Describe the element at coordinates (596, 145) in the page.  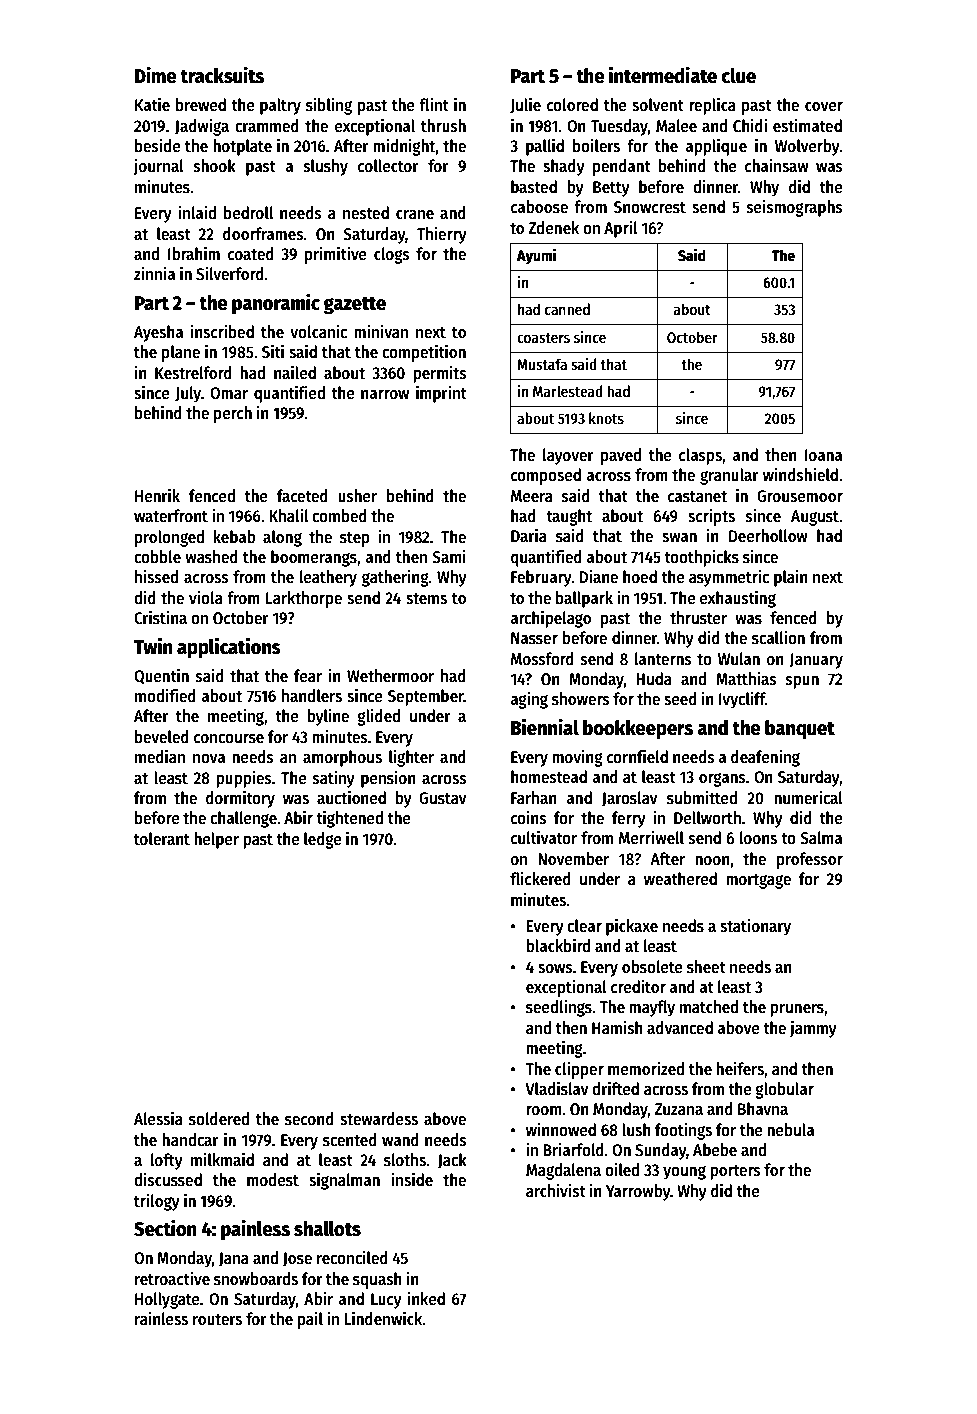
I see `boilers` at that location.
